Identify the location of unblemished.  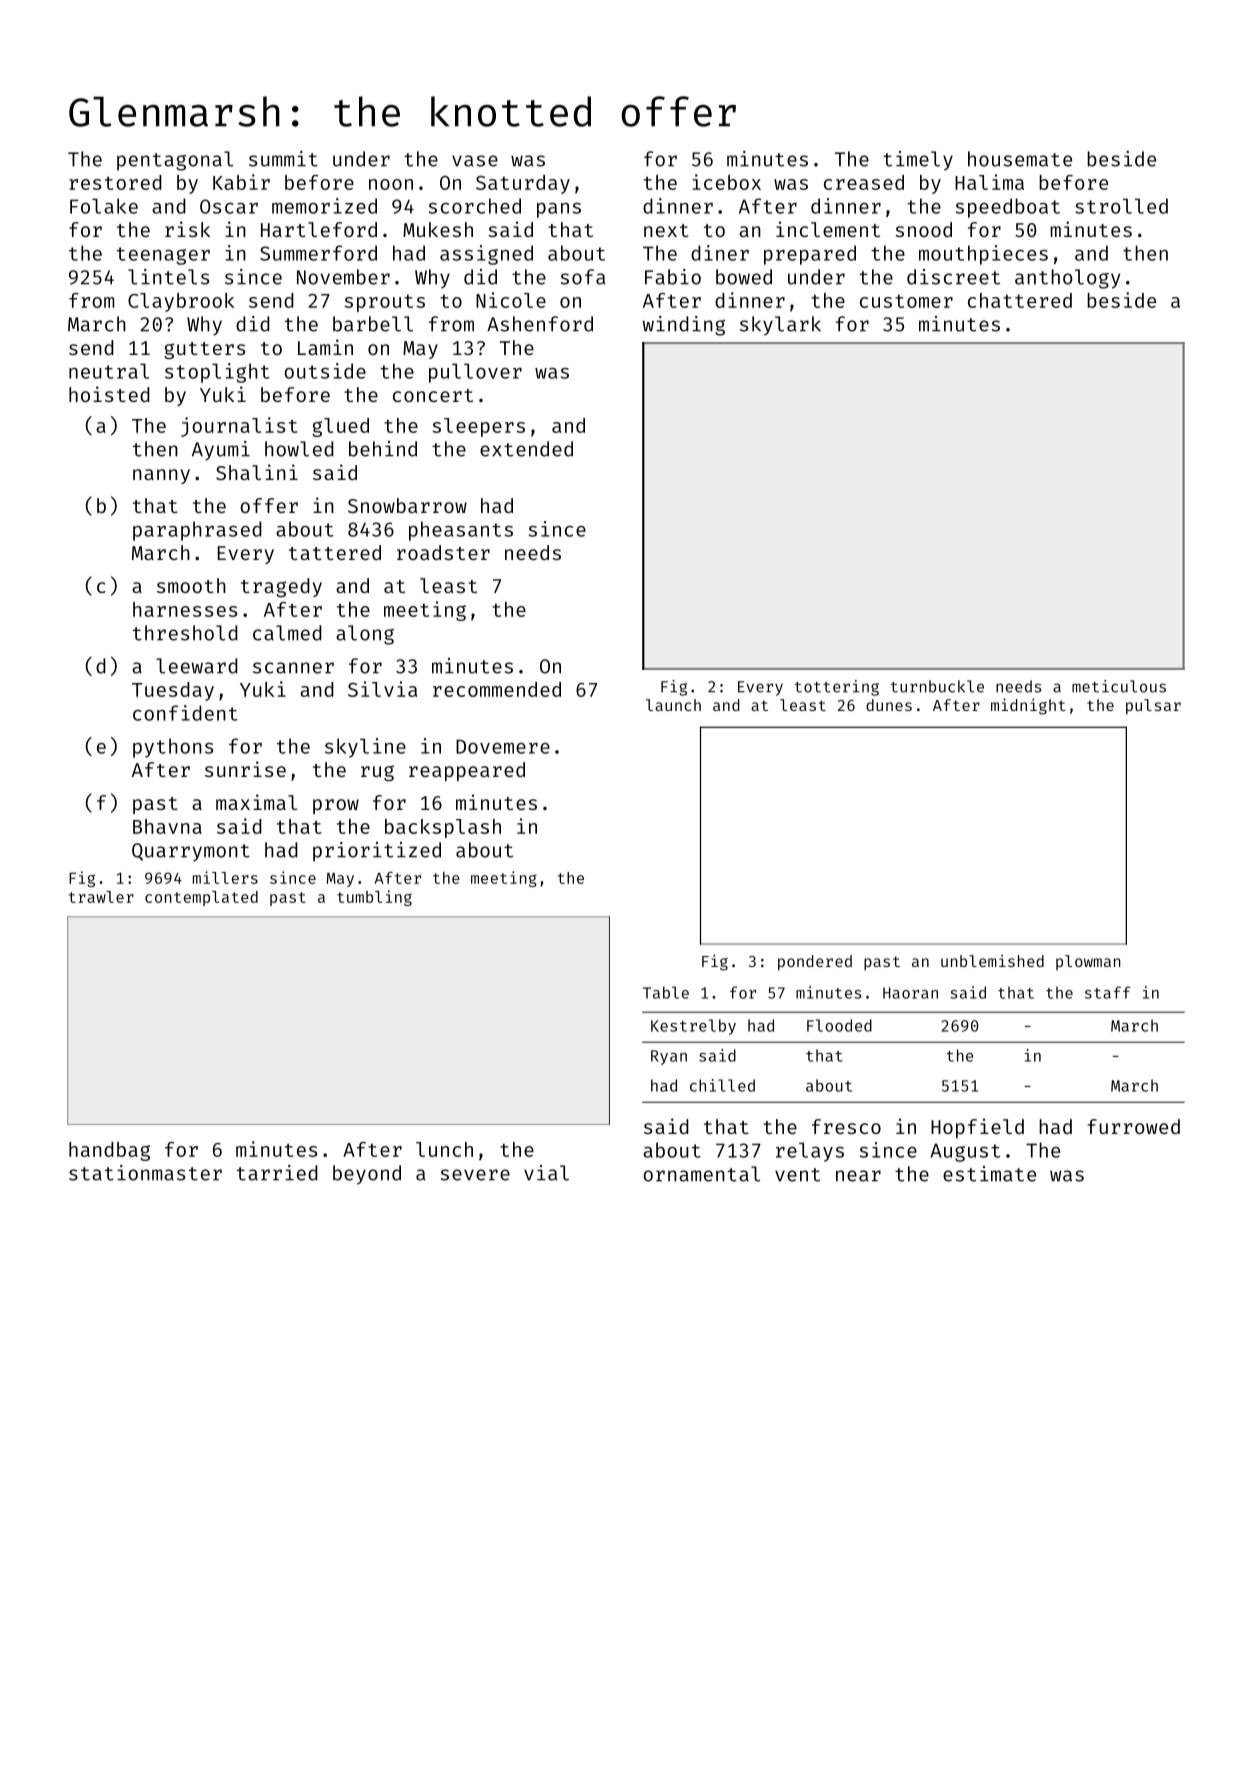
(992, 961).
